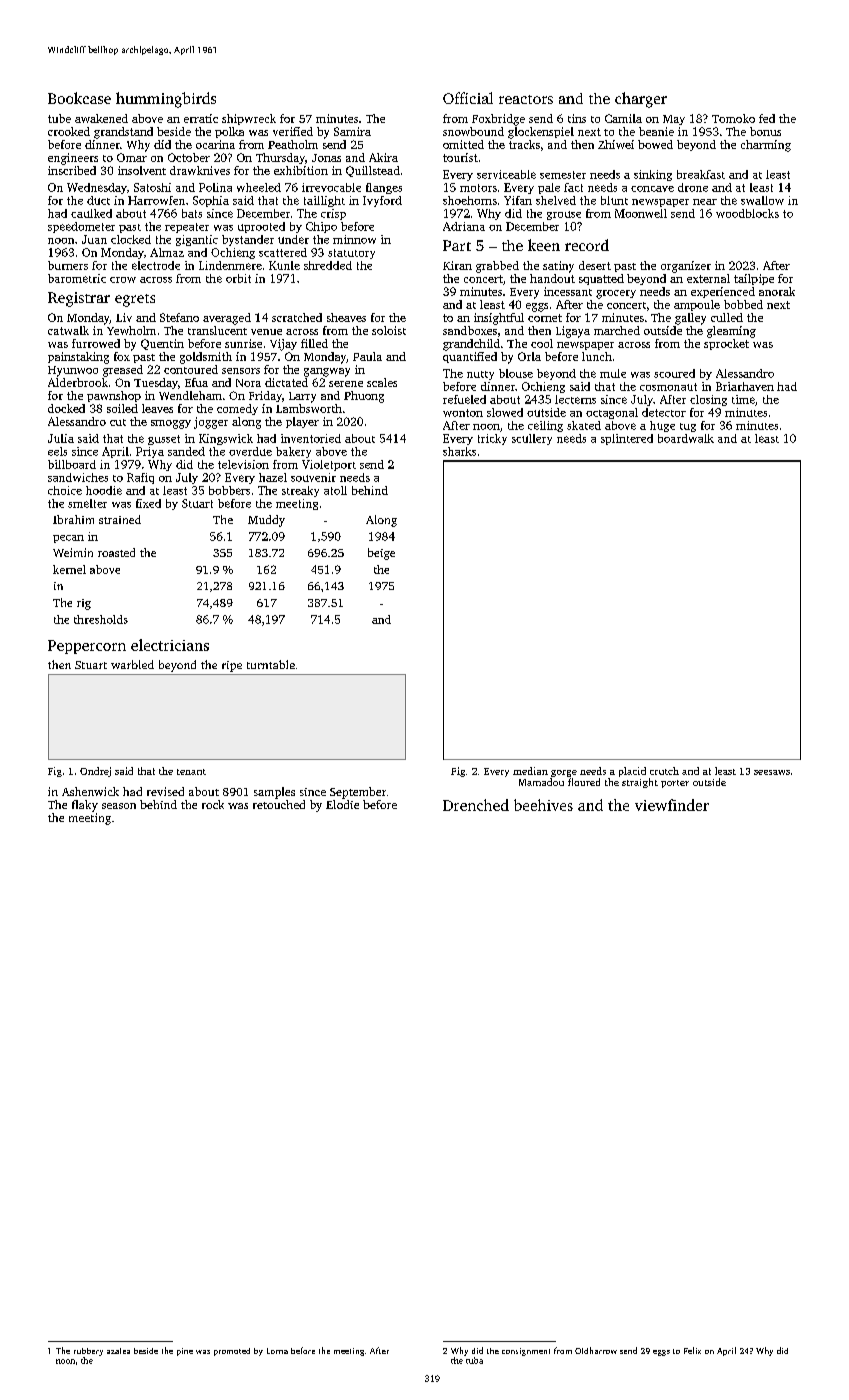 The image size is (849, 1400). What do you see at coordinates (381, 554) in the screenshot?
I see `beige` at bounding box center [381, 554].
